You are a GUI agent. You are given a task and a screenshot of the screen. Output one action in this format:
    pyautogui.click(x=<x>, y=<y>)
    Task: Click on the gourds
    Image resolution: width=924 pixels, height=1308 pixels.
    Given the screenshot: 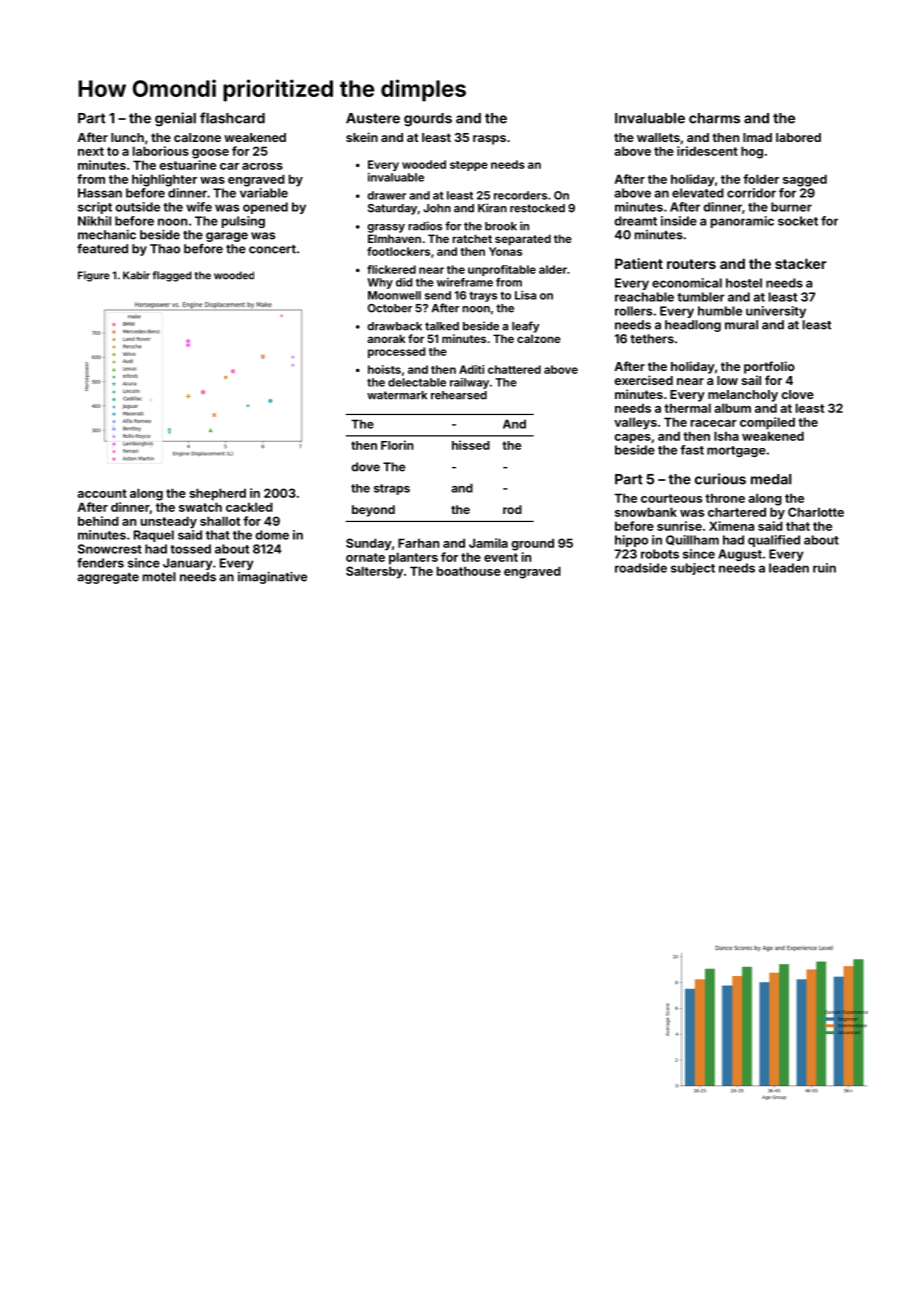 What is the action you would take?
    pyautogui.click(x=428, y=120)
